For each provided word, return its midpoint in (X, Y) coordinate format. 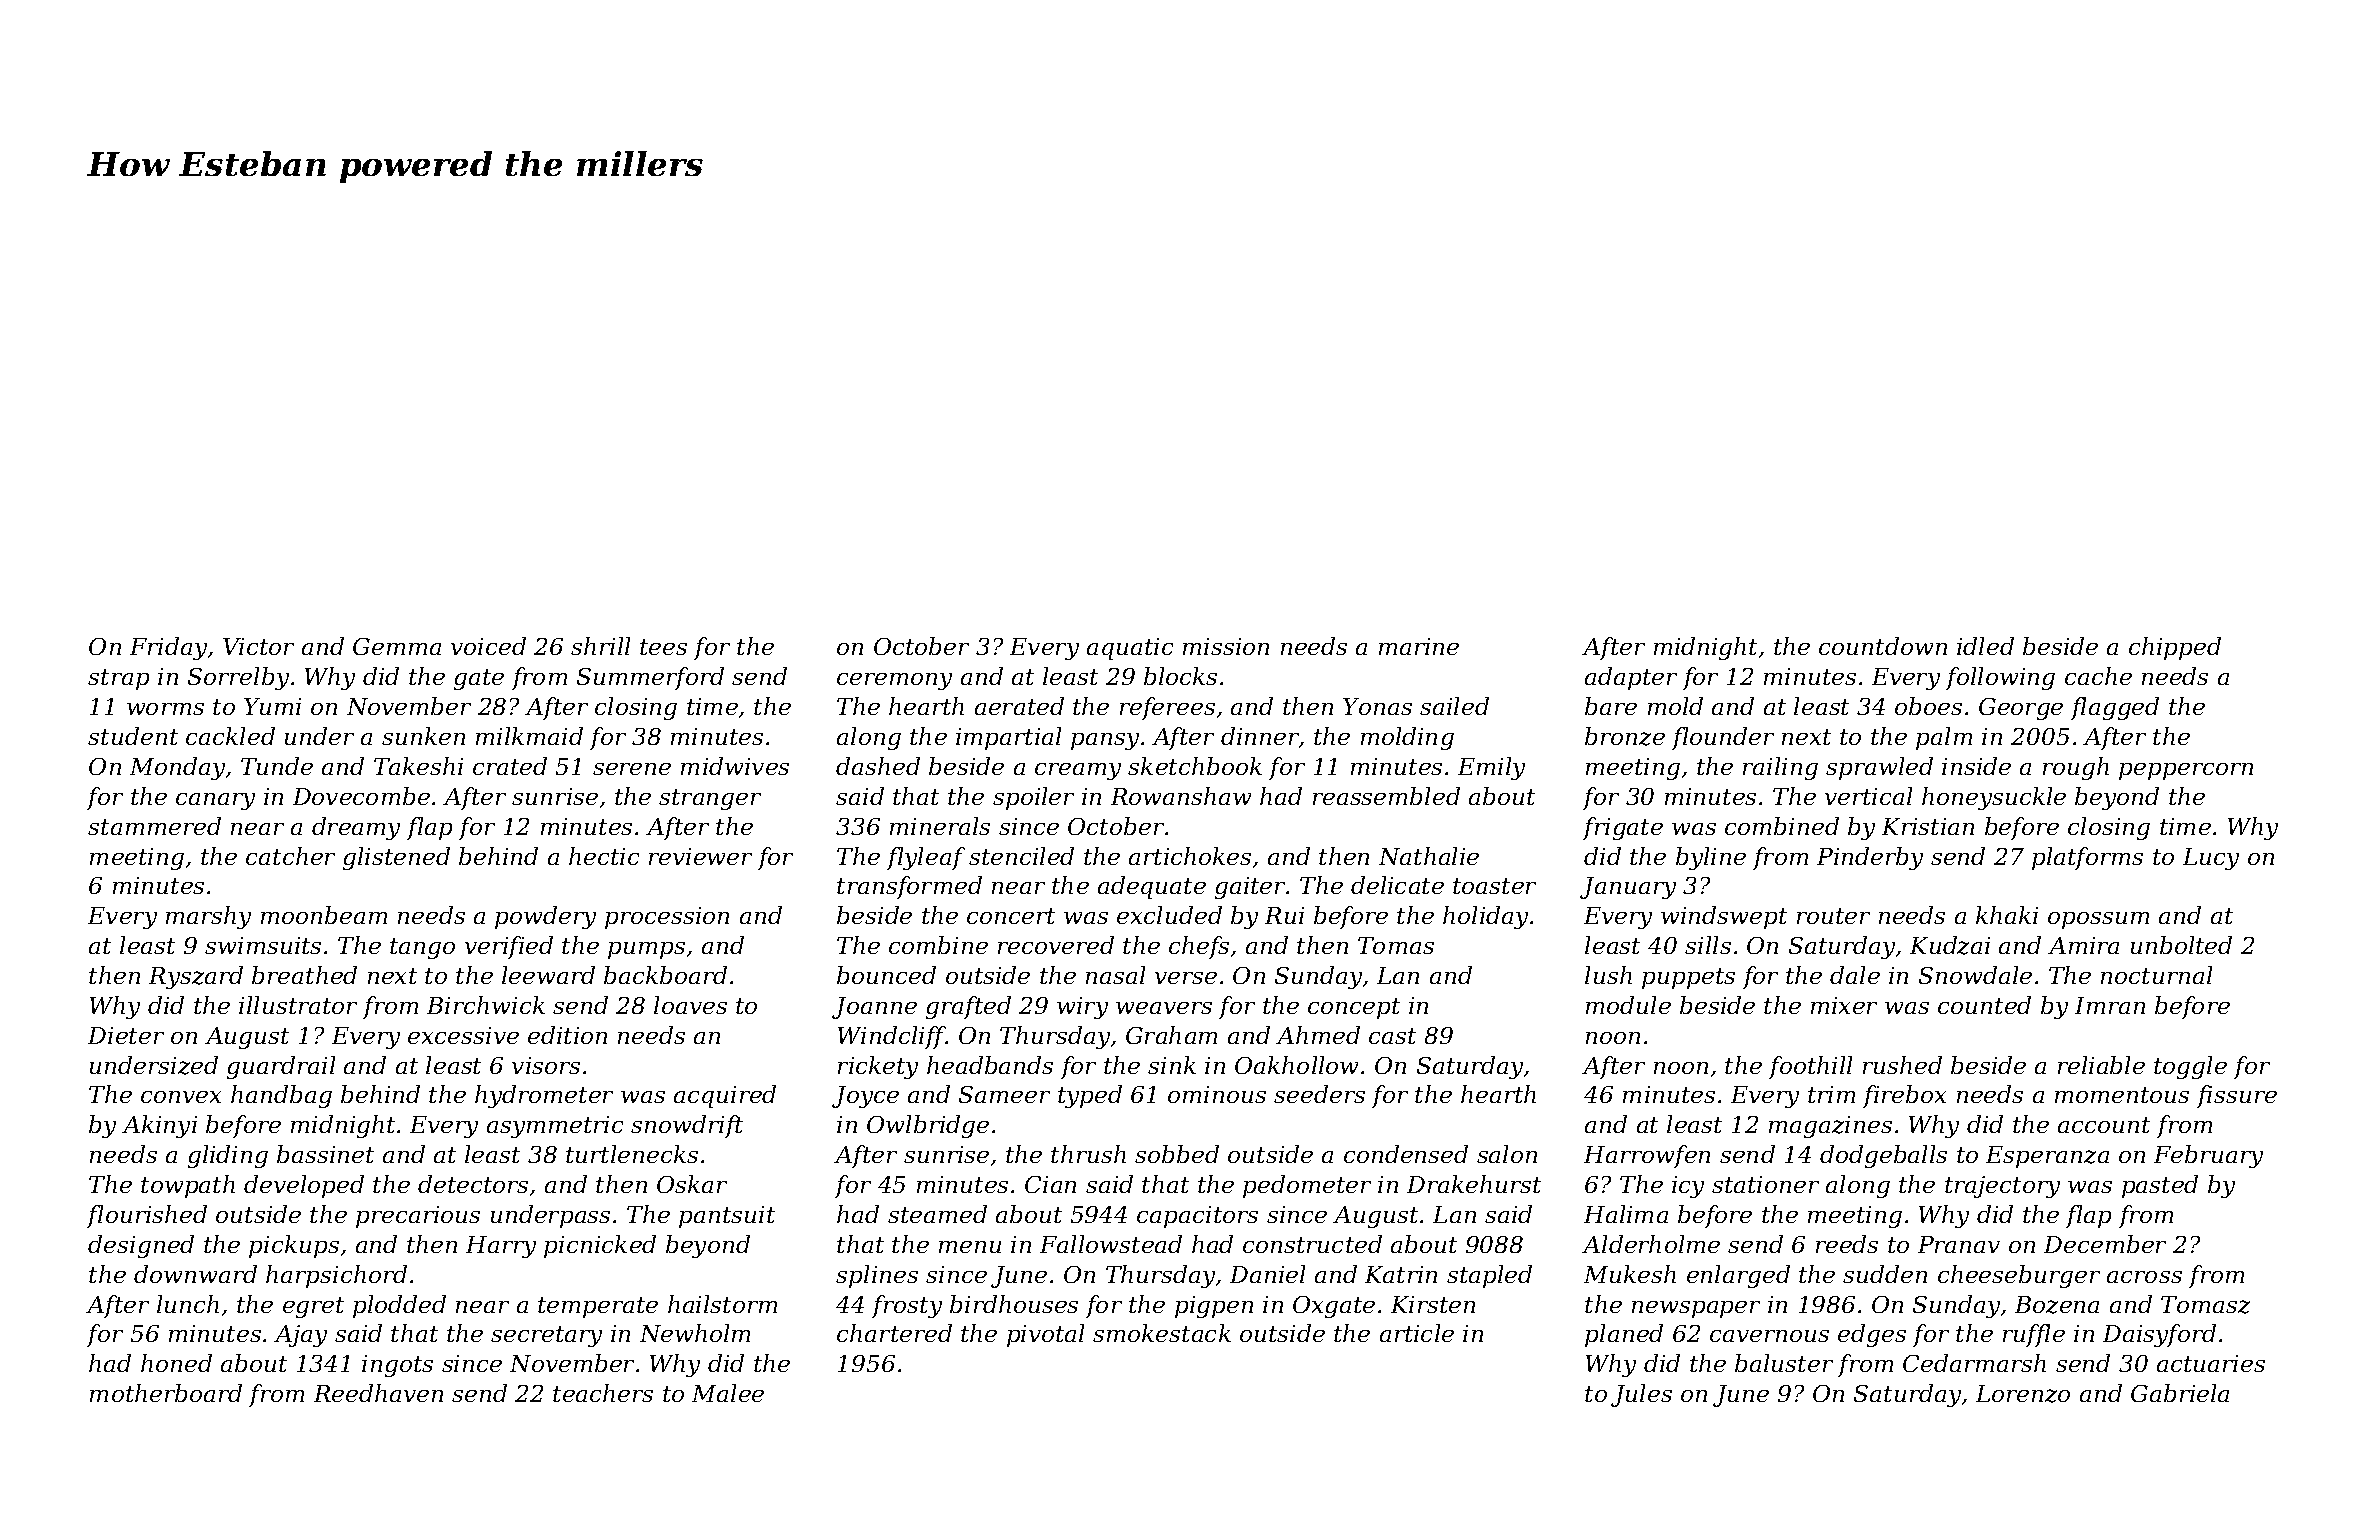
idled (1985, 646)
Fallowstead (1111, 1244)
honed (176, 1363)
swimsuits (263, 945)
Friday (168, 648)
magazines (1830, 1127)
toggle (2190, 1067)
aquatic (1130, 649)
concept (1354, 1008)
